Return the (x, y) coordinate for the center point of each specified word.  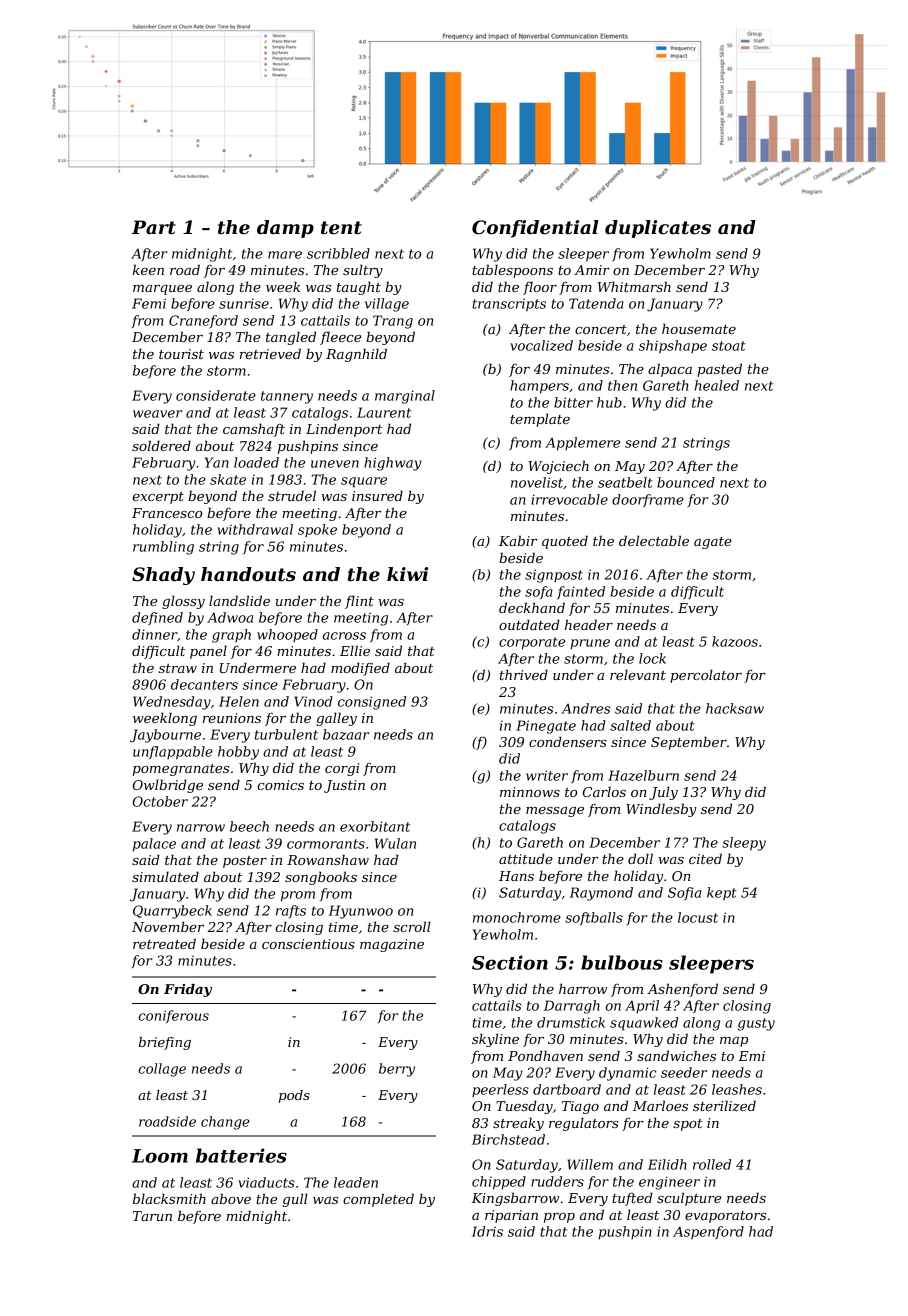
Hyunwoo (360, 912)
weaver (158, 414)
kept (722, 893)
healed (717, 385)
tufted (632, 1199)
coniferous (174, 1016)
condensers (568, 741)
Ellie (355, 650)
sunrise (244, 304)
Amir (592, 270)
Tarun (152, 1216)
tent (341, 228)
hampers (539, 387)
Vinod (313, 701)
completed (378, 1200)
